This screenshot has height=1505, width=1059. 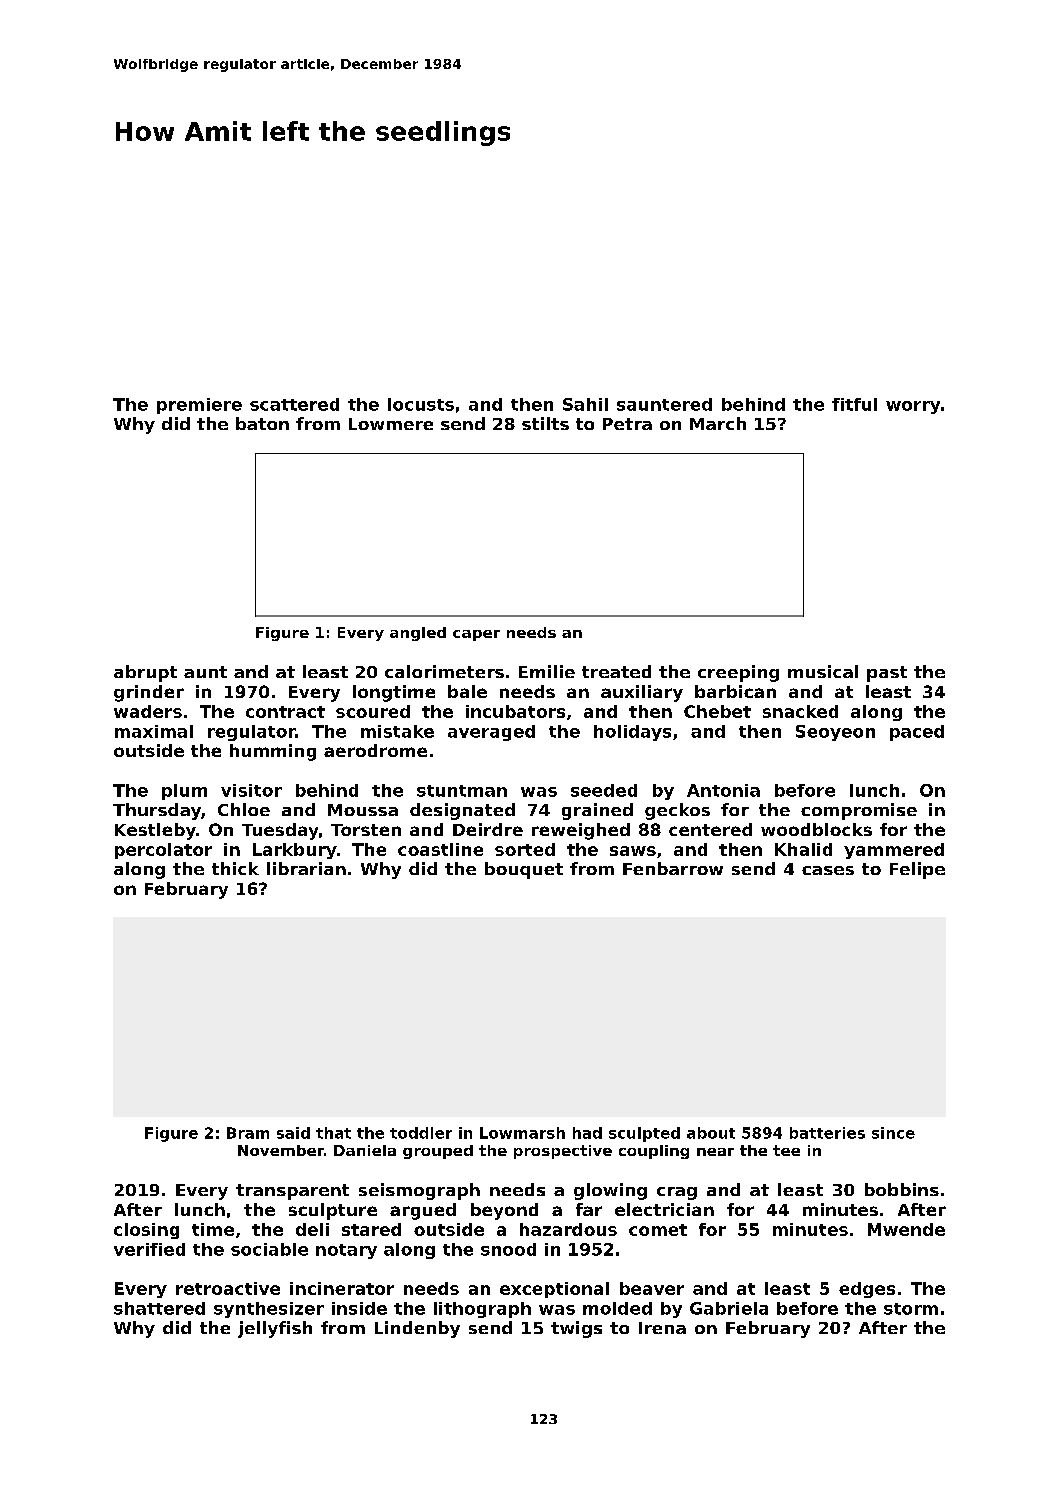 What do you see at coordinates (149, 693) in the screenshot?
I see `grinder` at bounding box center [149, 693].
